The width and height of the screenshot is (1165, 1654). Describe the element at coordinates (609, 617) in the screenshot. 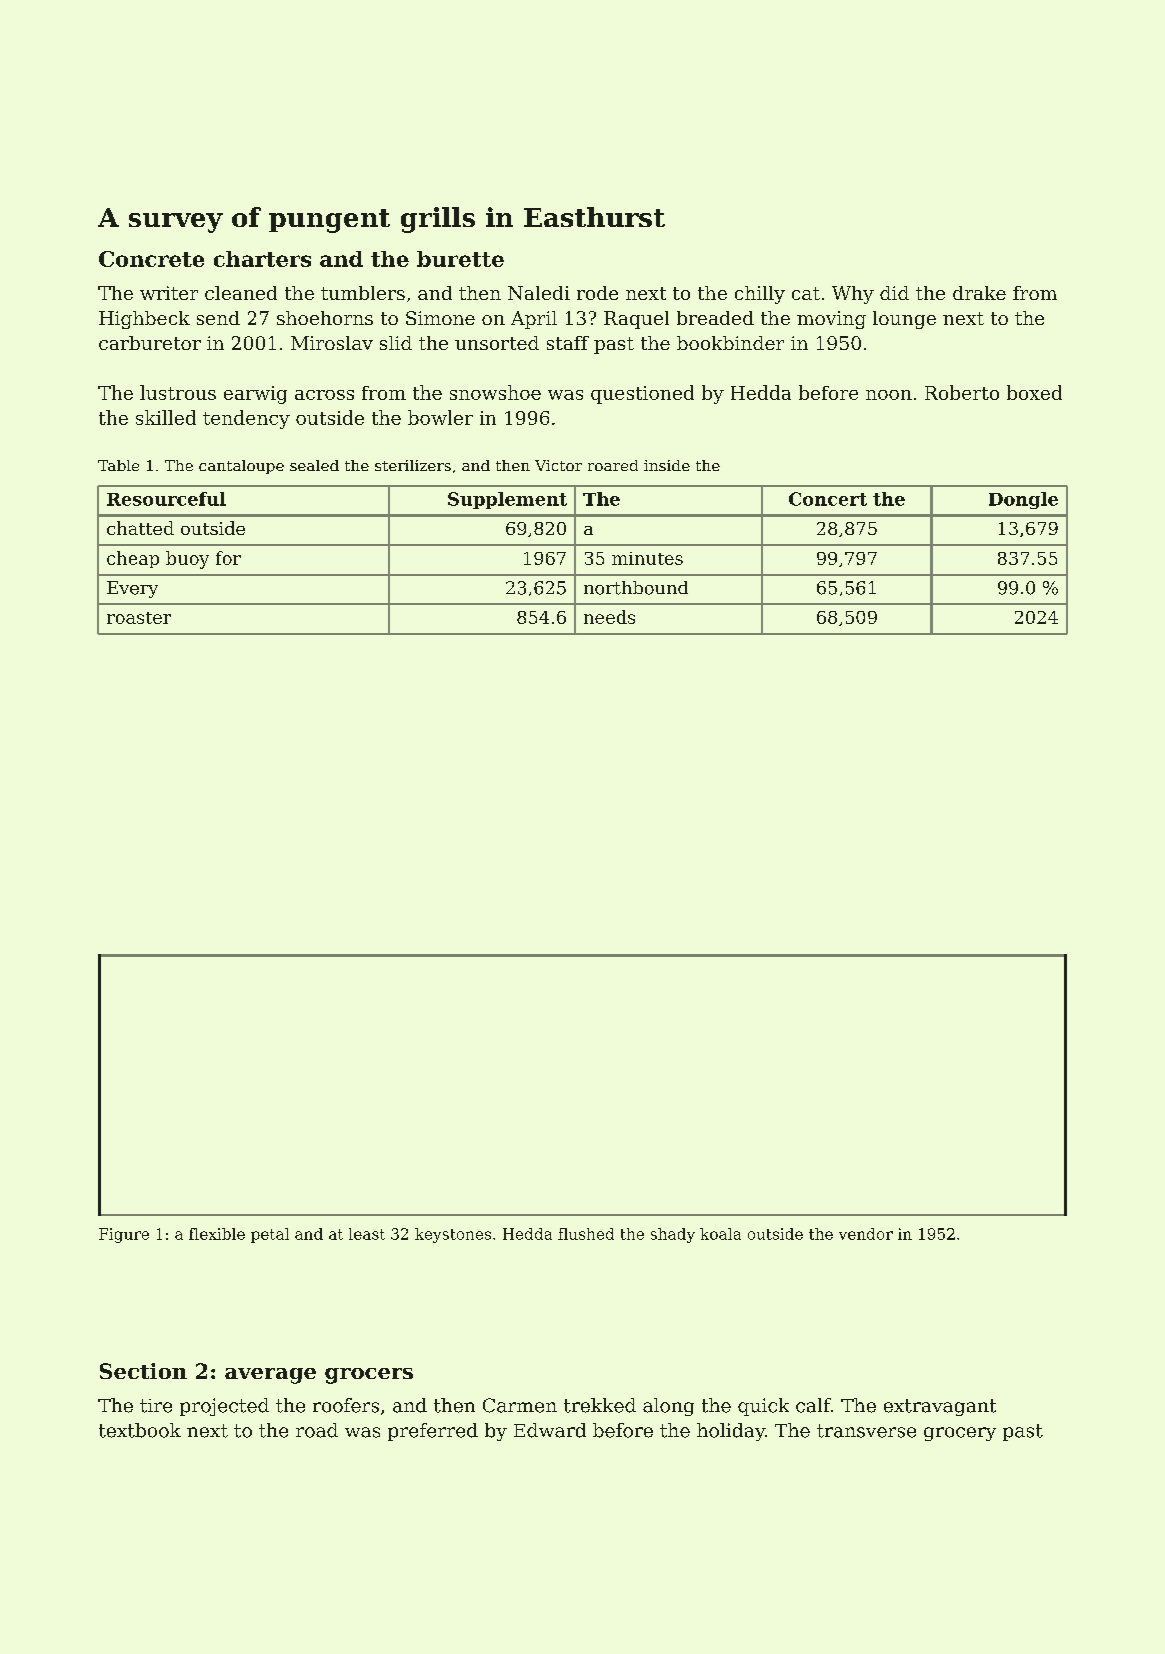

I see `needs` at that location.
